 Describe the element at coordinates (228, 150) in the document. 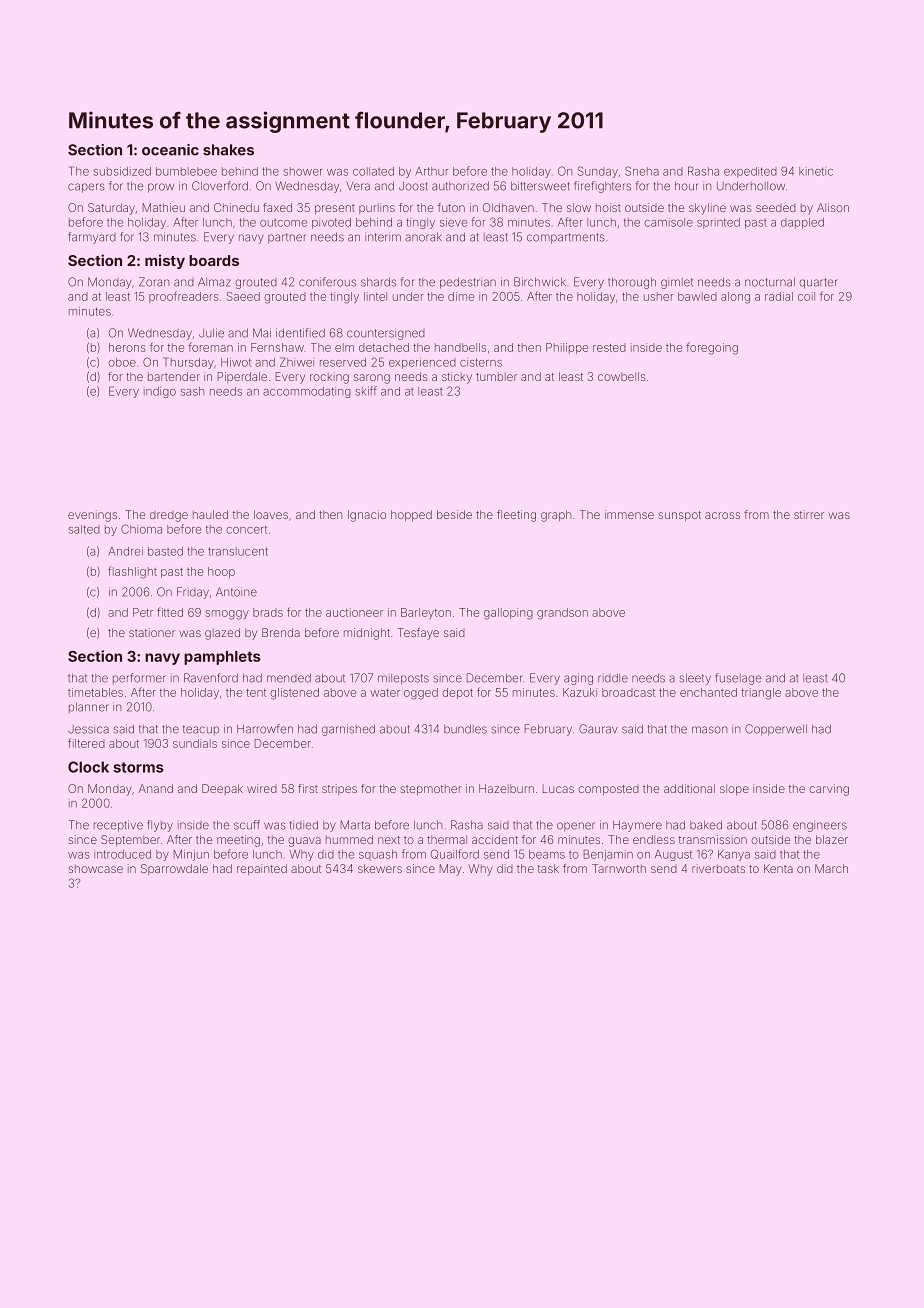

I see `shakes` at that location.
